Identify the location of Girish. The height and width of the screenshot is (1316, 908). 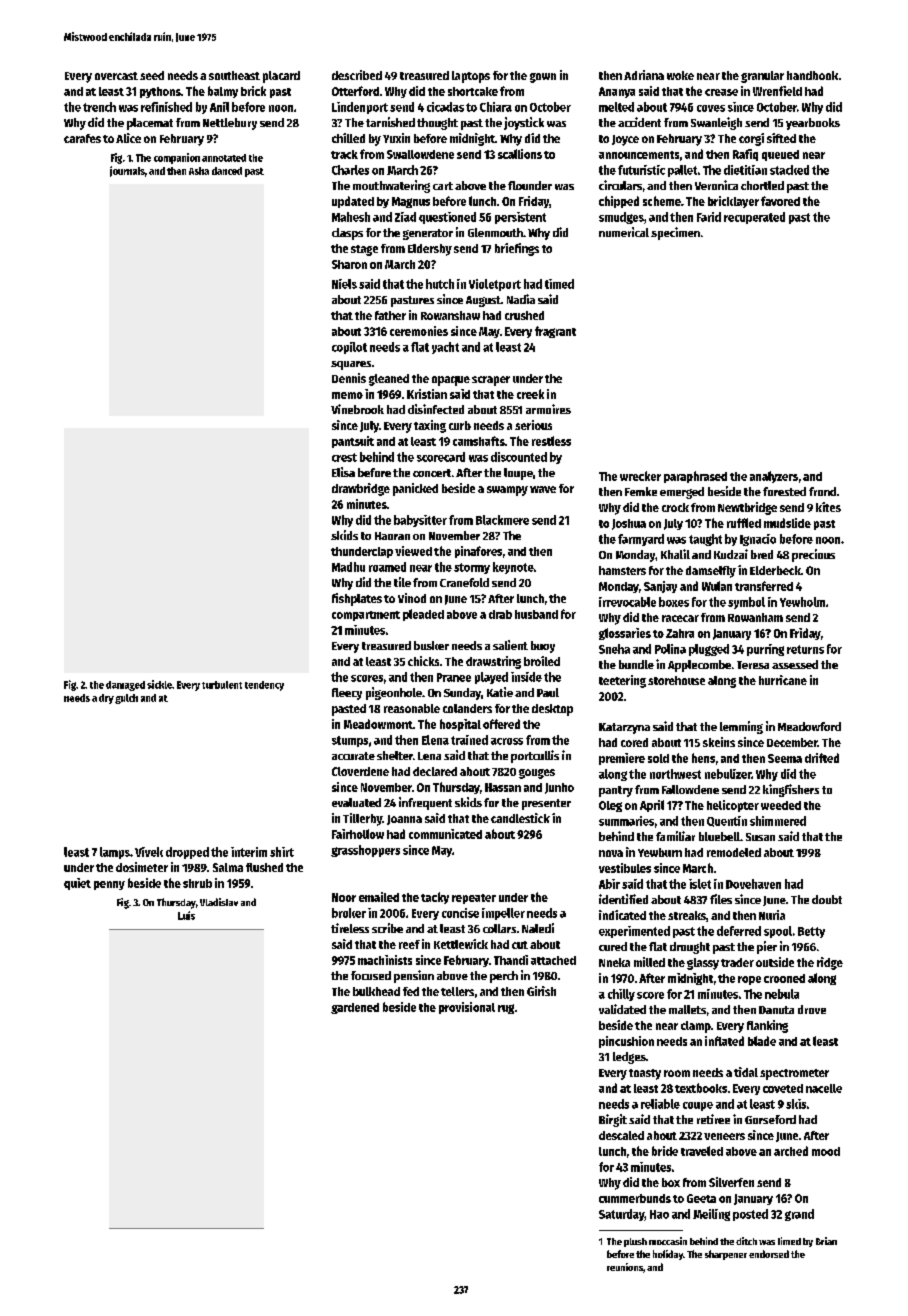
(541, 991).
